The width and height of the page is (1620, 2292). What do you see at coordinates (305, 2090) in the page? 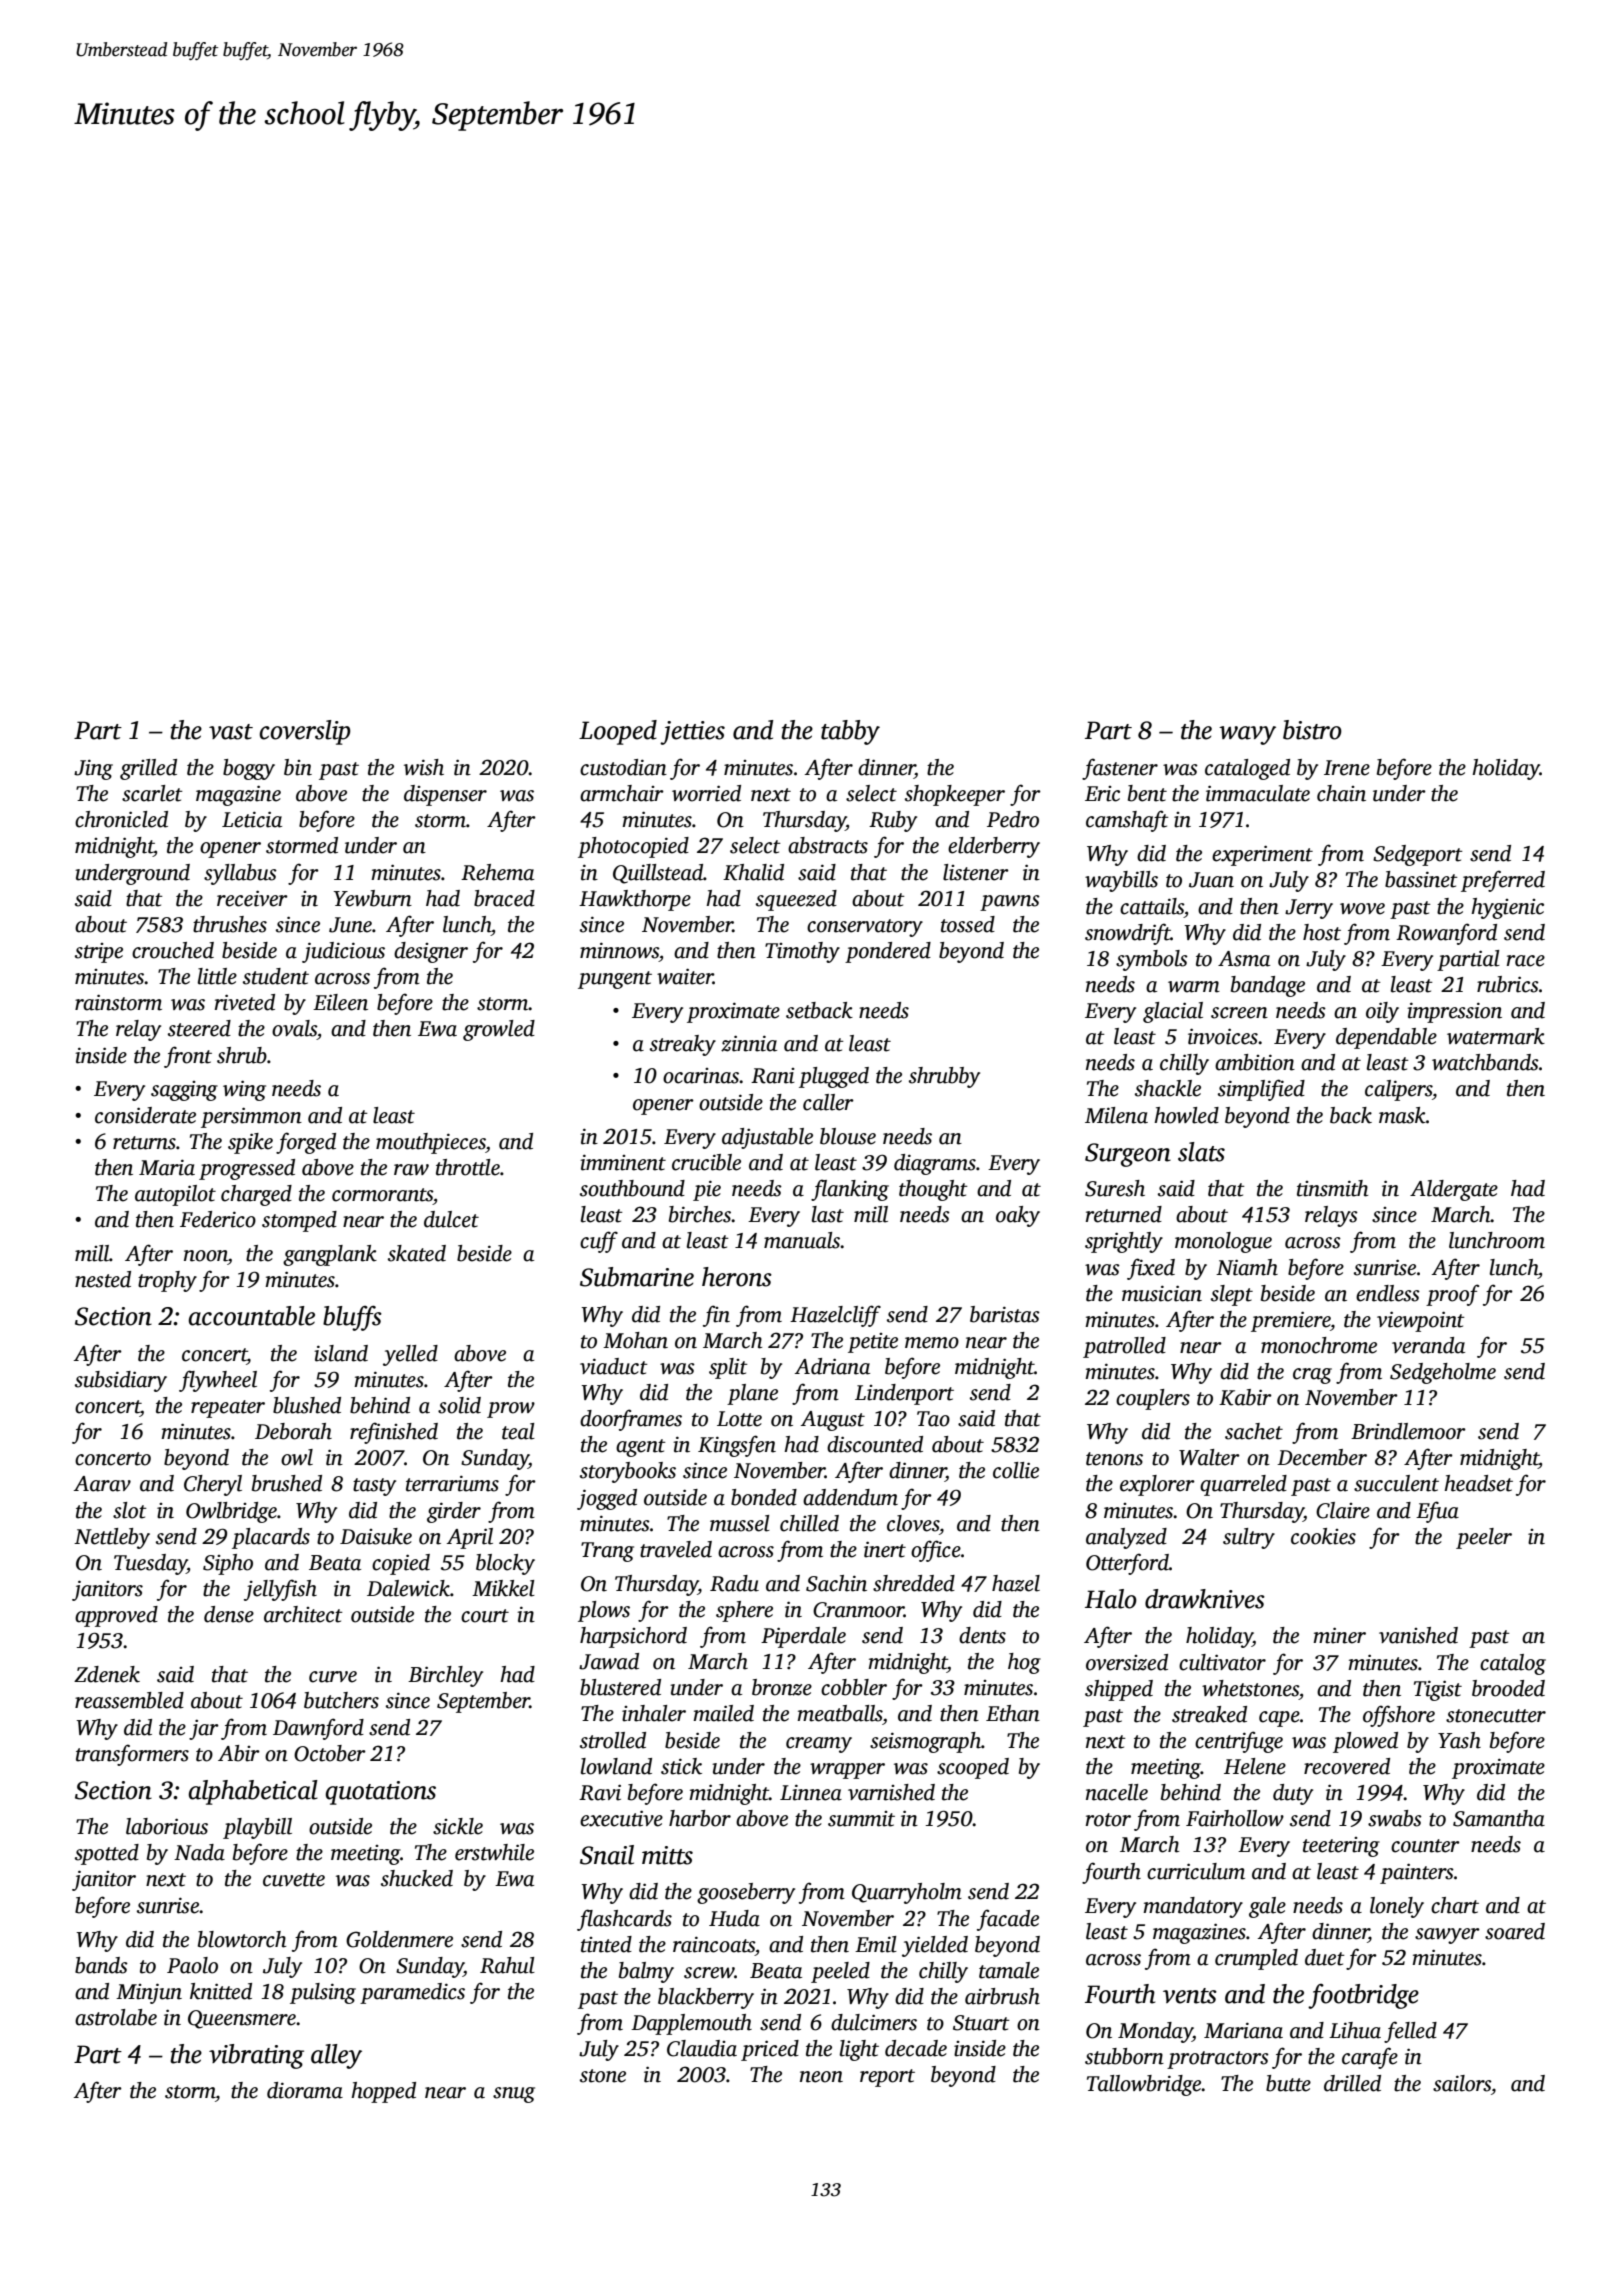
I see `diorama` at bounding box center [305, 2090].
